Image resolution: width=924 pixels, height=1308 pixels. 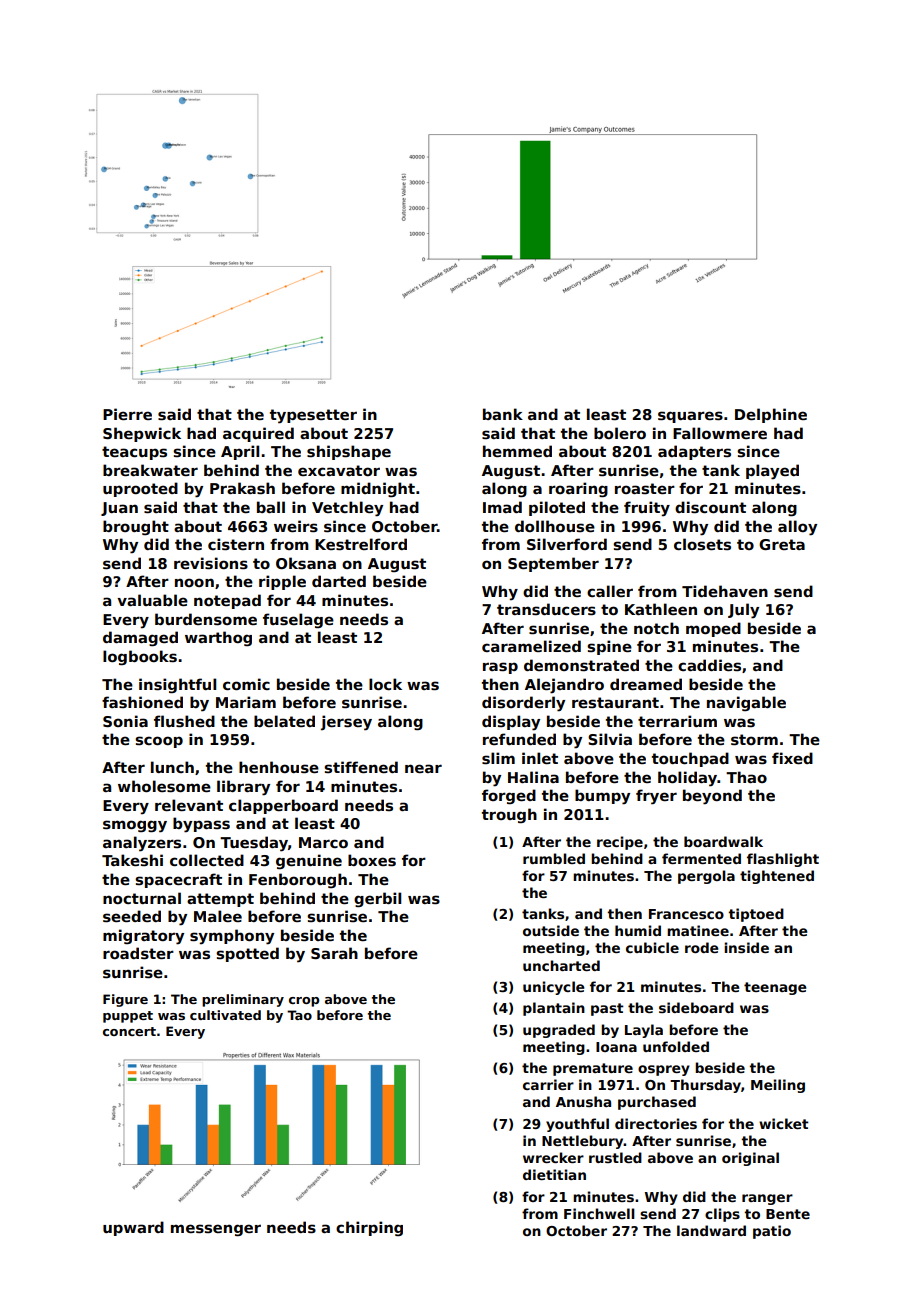 What do you see at coordinates (503, 414) in the screenshot?
I see `bank` at bounding box center [503, 414].
